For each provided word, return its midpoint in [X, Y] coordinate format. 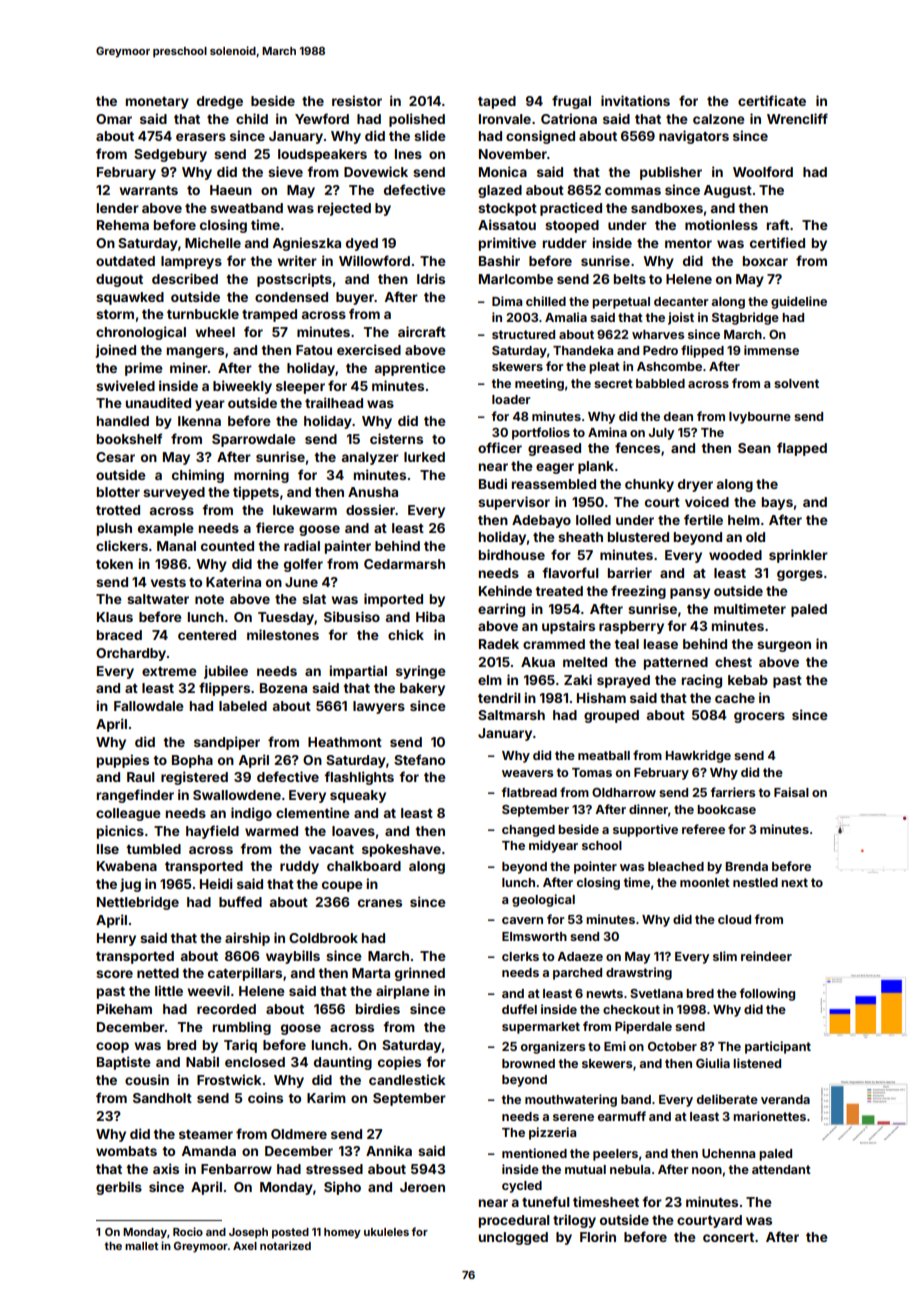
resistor [357, 100]
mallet [141, 1246]
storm [115, 314]
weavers [527, 773]
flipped [702, 351]
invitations [635, 100]
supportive [645, 830]
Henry [116, 939]
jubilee [226, 672]
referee [703, 829]
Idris [431, 278]
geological [543, 900]
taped [497, 102]
